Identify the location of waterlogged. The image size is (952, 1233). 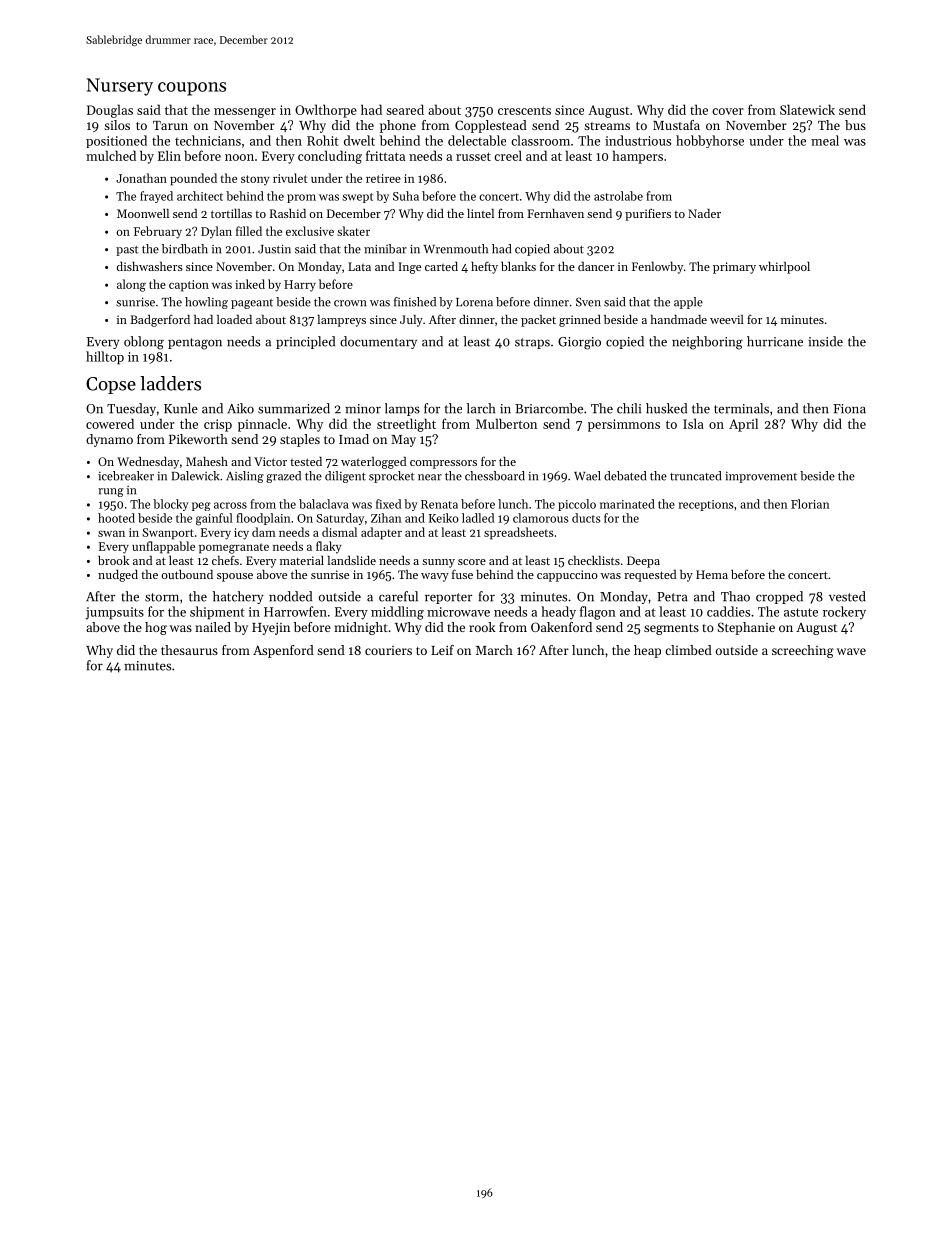
(373, 463).
